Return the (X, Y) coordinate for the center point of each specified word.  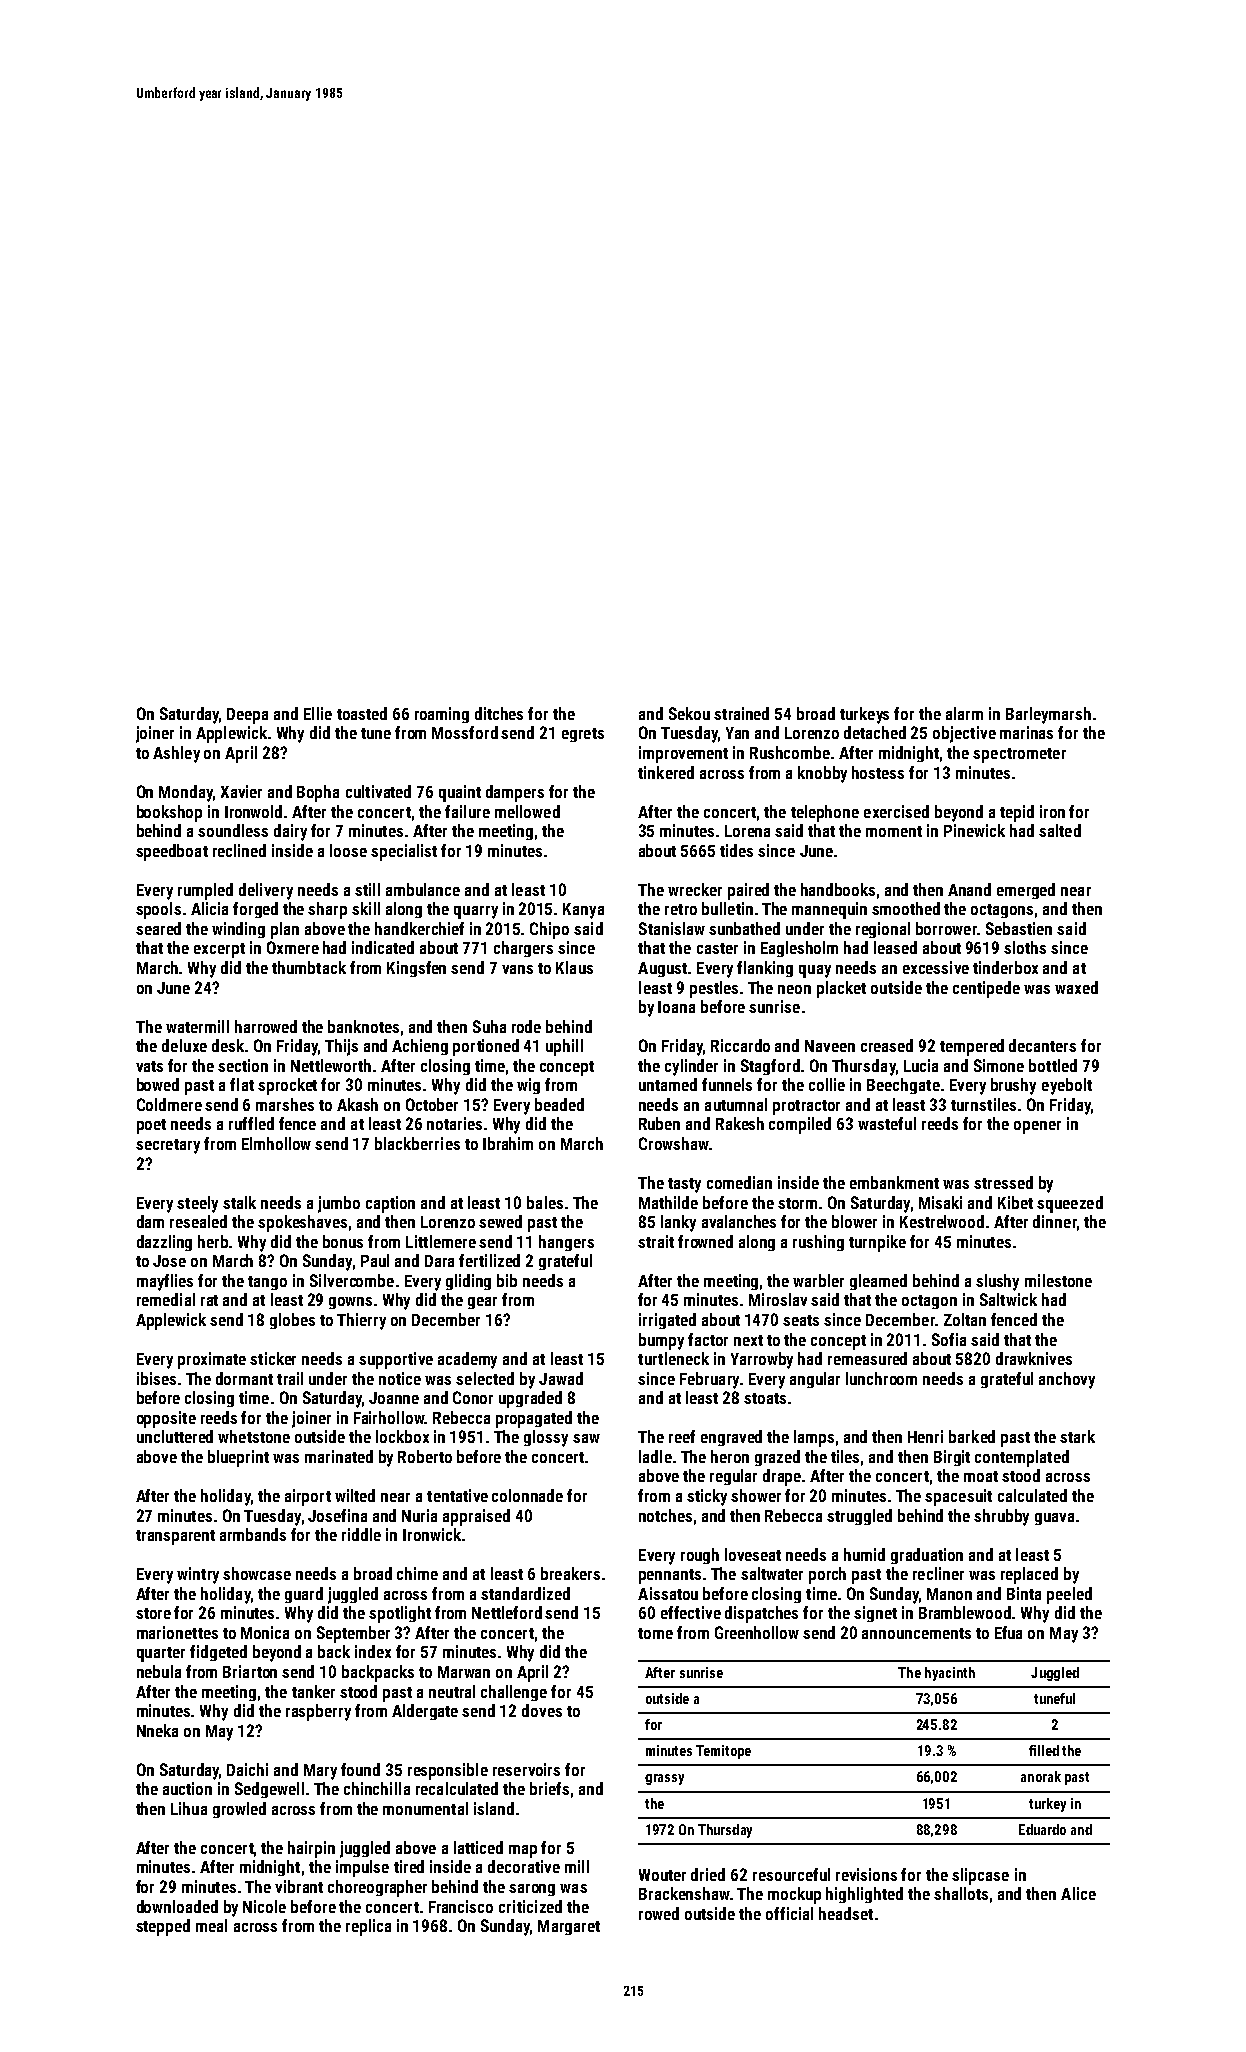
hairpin (311, 1849)
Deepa (247, 716)
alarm (964, 713)
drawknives (1034, 1358)
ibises (156, 1378)
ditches (499, 713)
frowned (705, 1241)
